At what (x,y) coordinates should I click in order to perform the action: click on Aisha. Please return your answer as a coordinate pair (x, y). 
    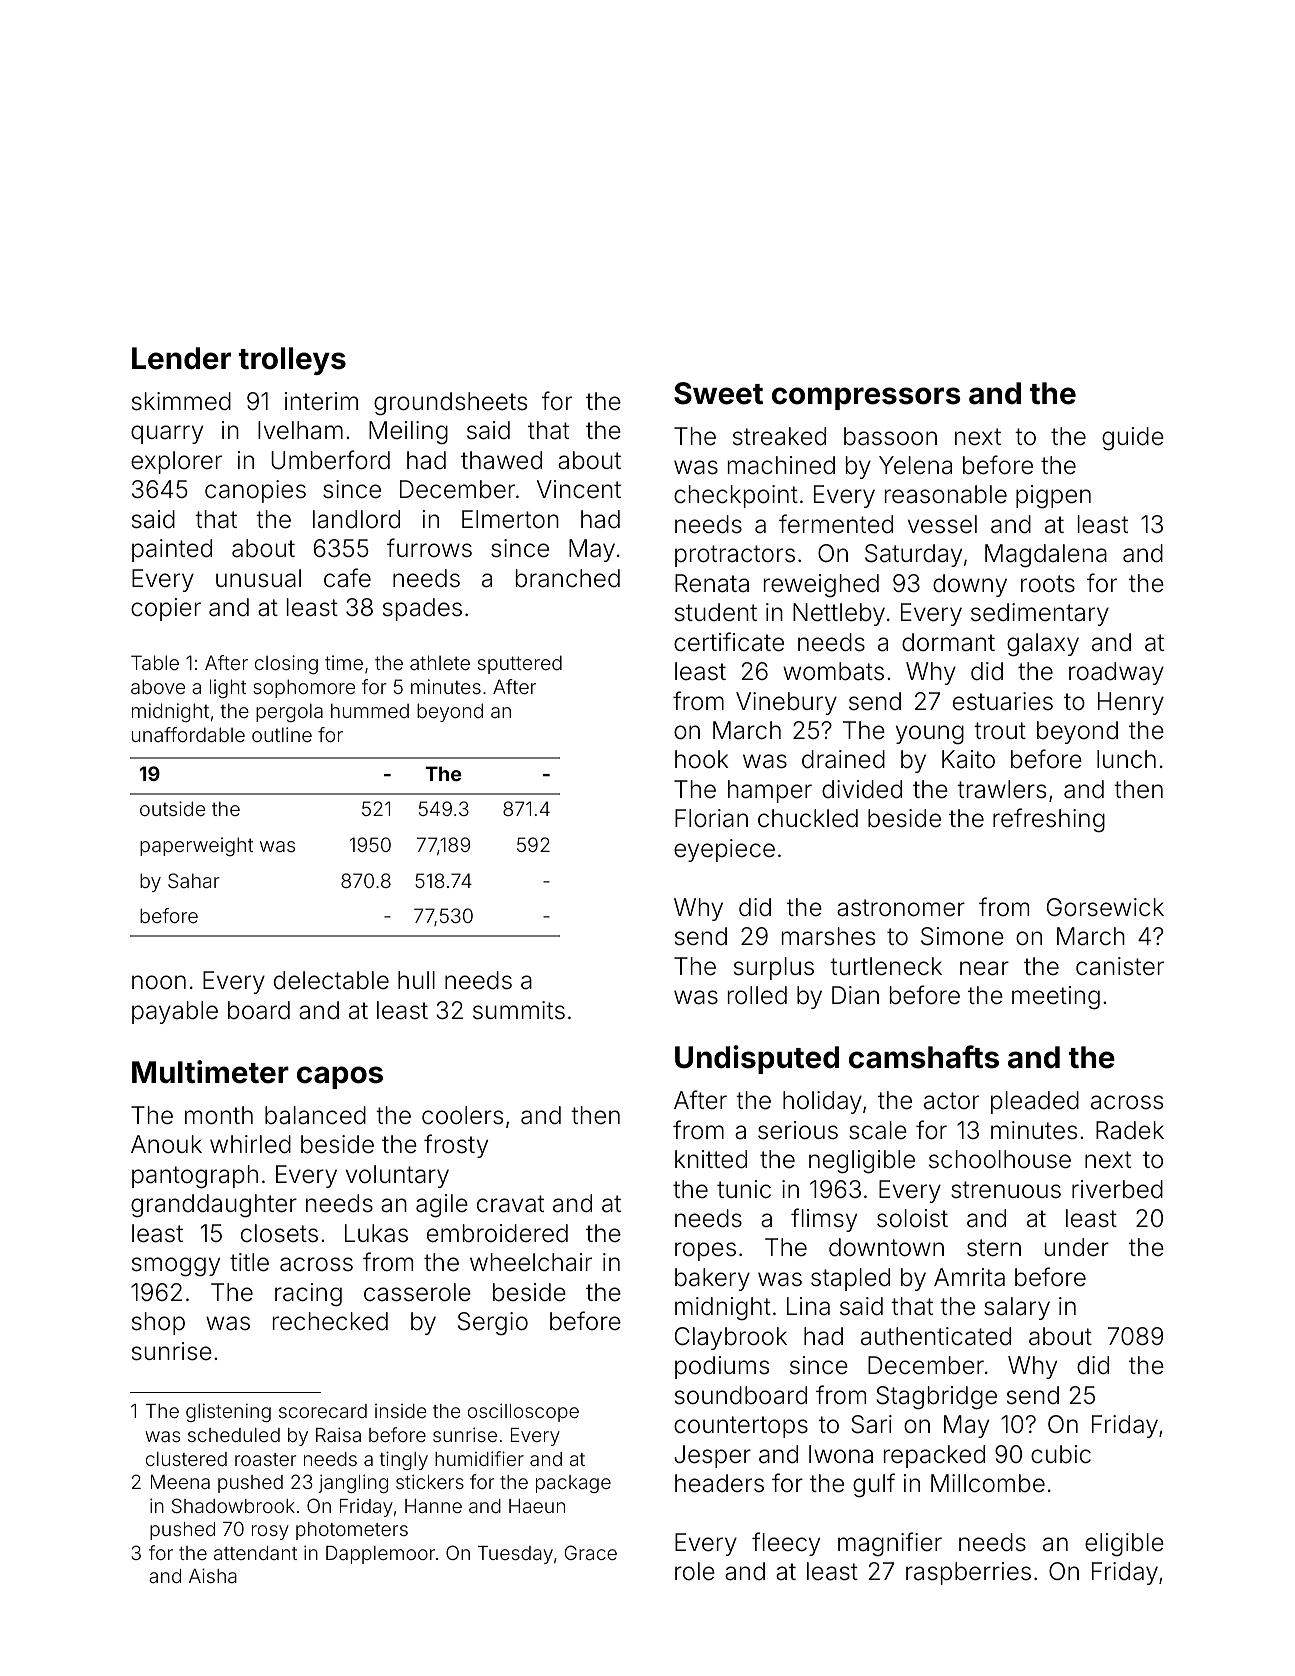
    Looking at the image, I should click on (213, 1575).
